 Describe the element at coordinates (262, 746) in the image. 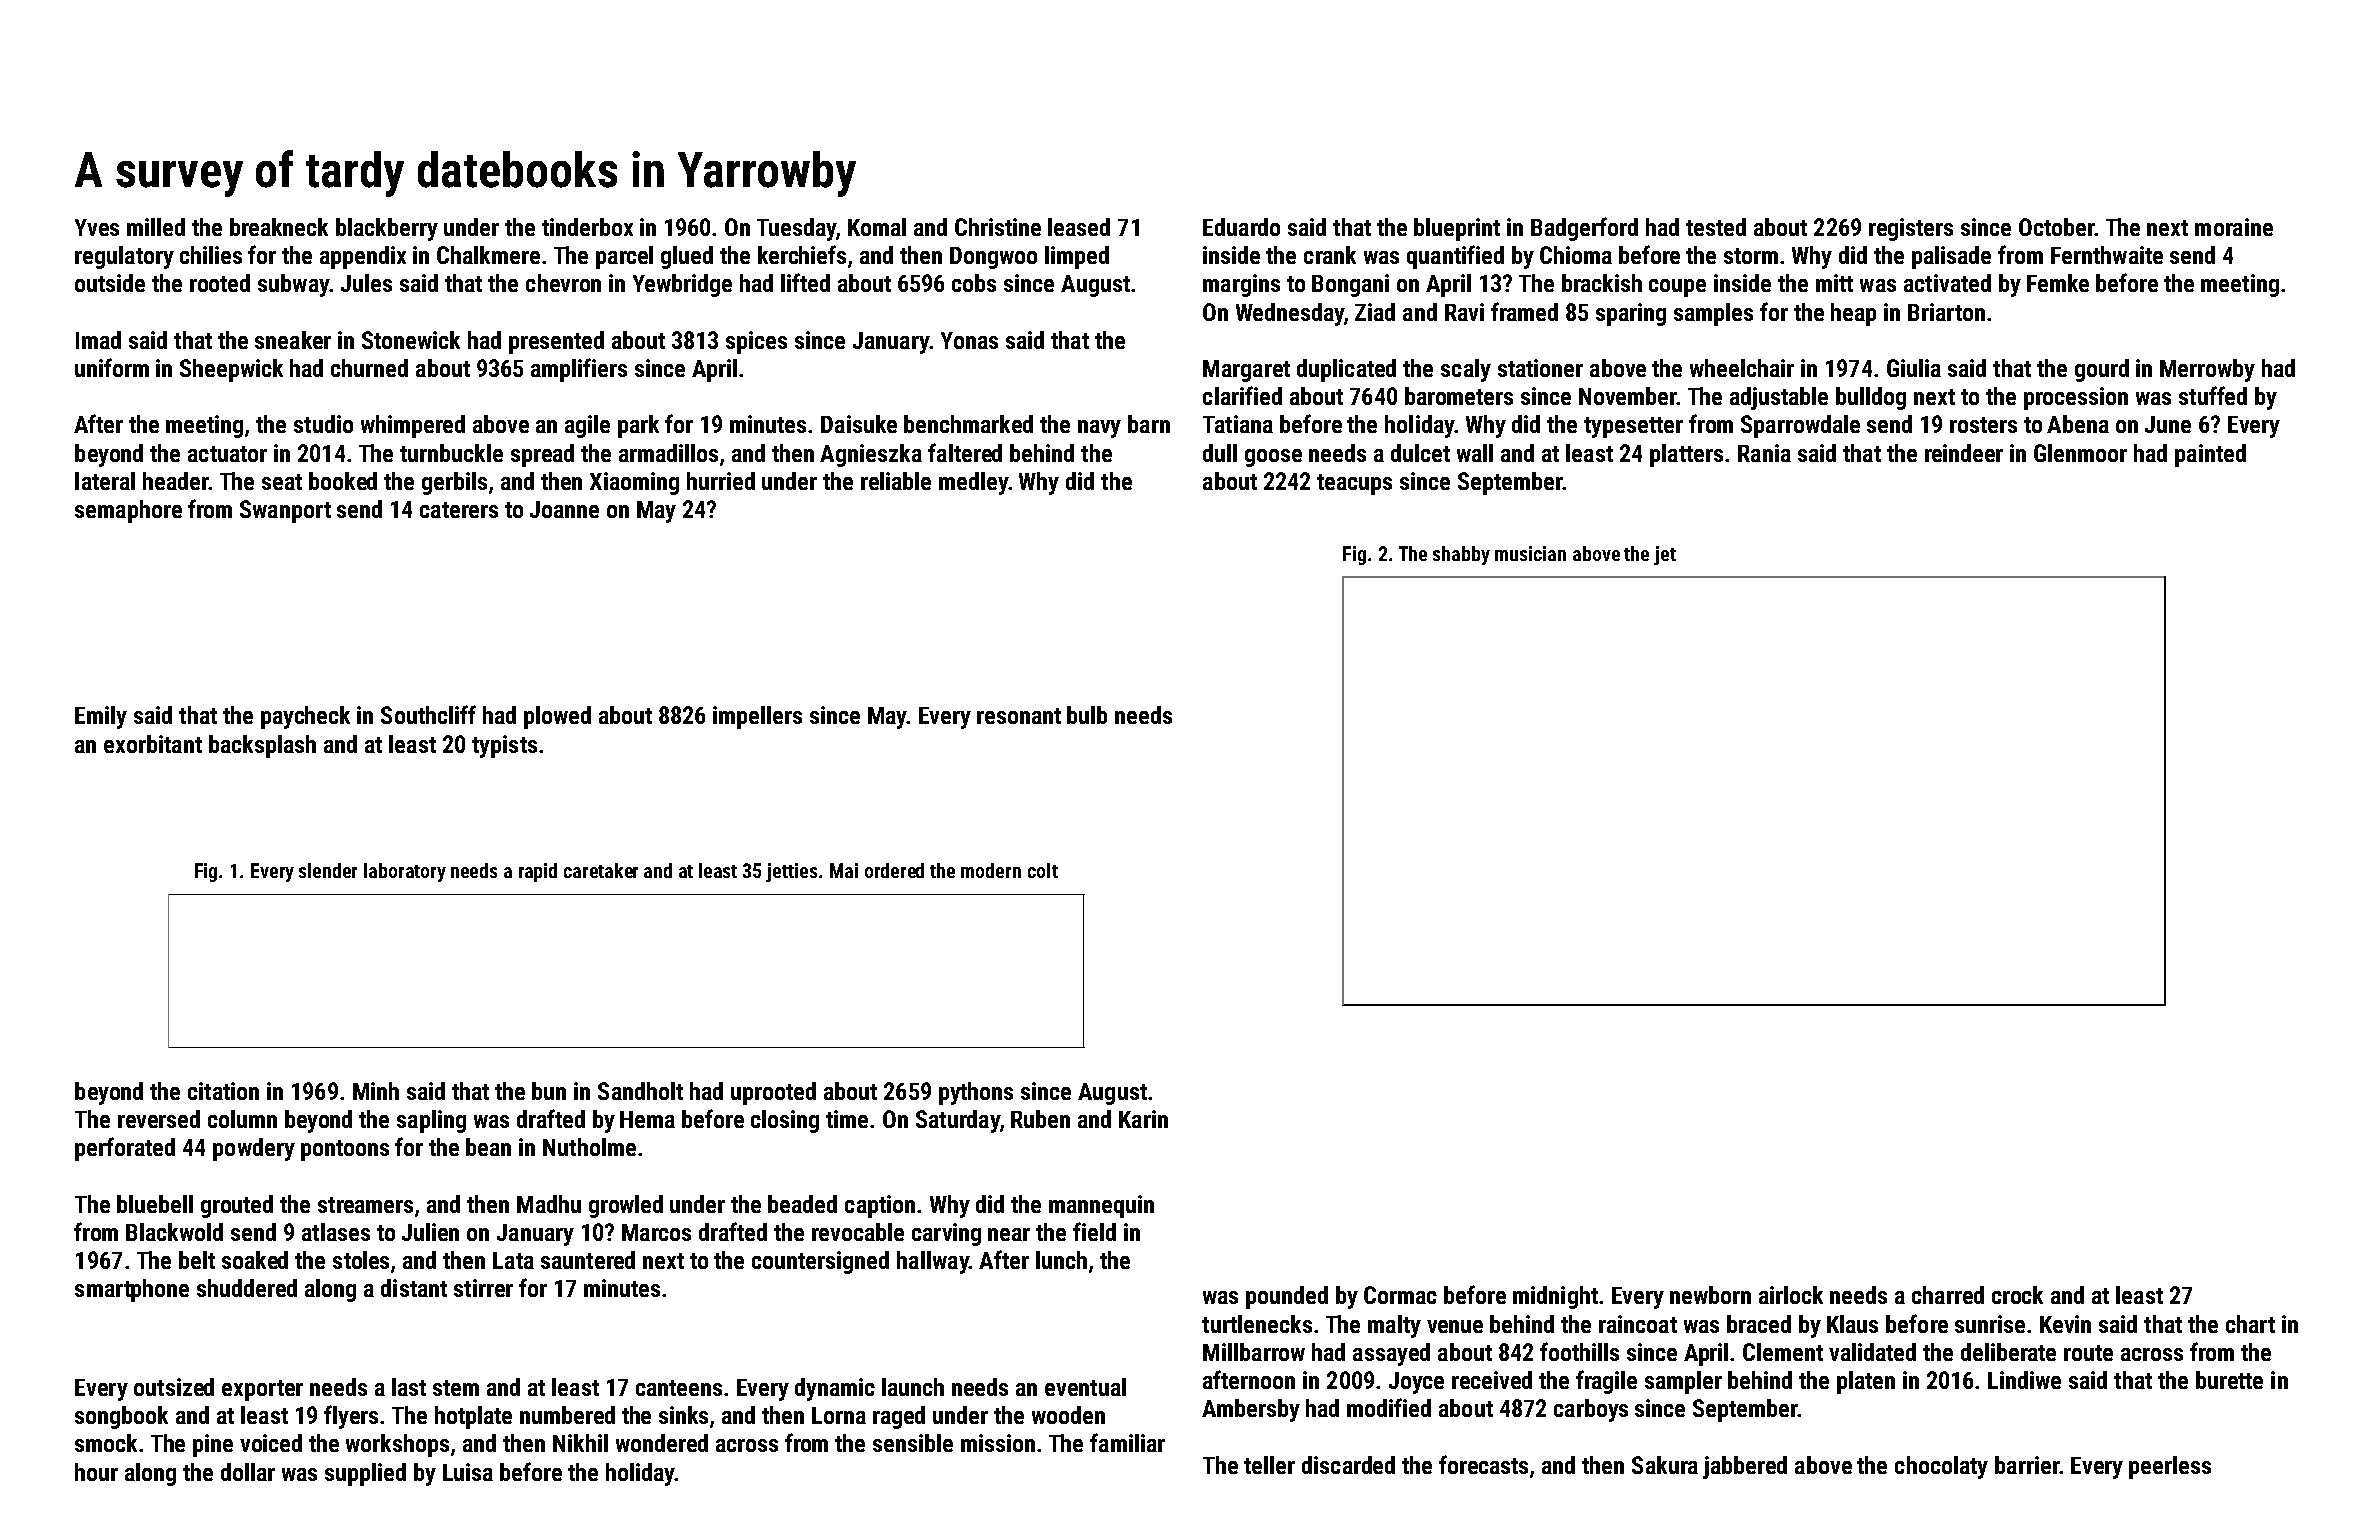

I see `backsplash` at that location.
